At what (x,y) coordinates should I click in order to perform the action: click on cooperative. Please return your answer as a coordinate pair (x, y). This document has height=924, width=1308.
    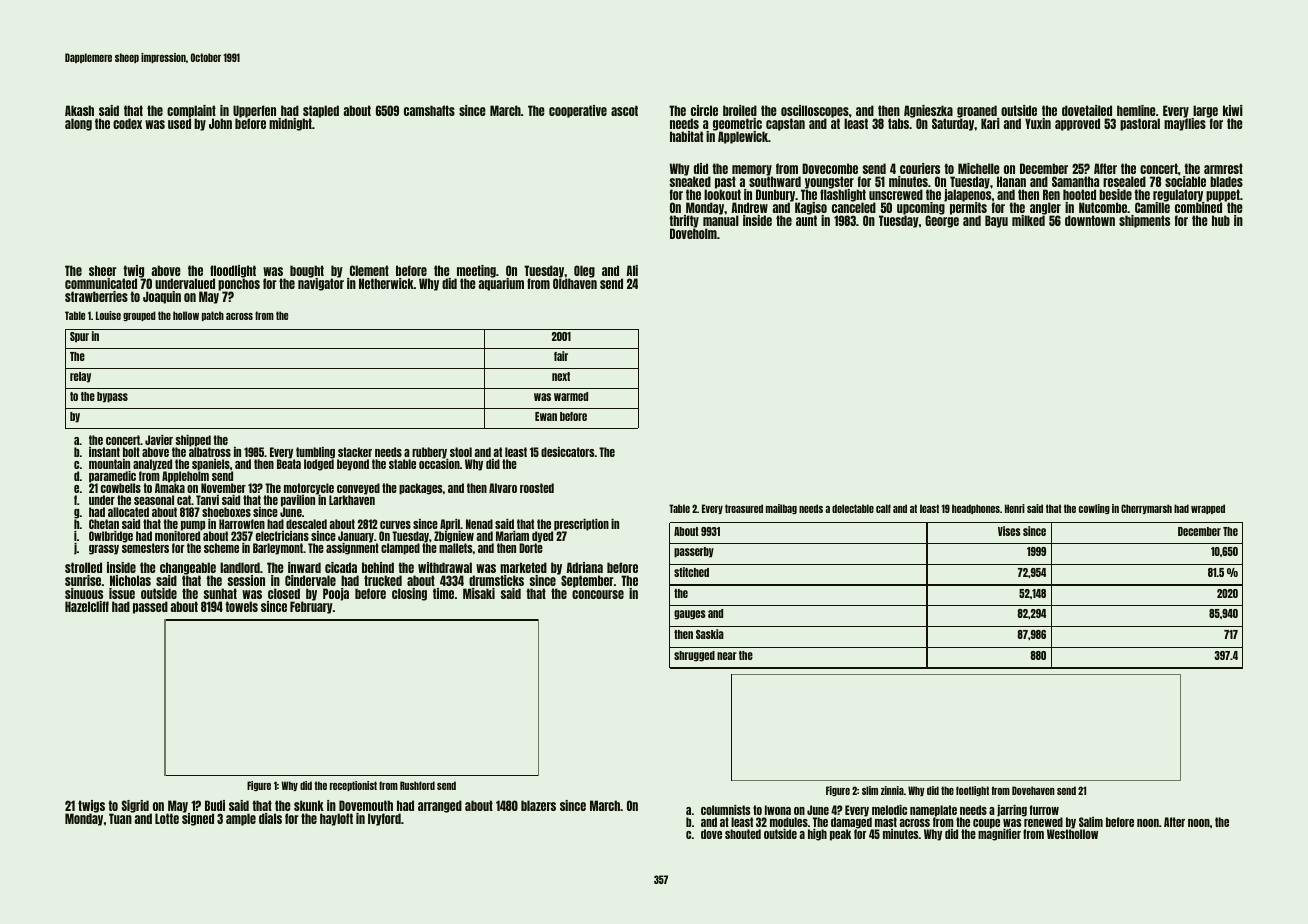
    Looking at the image, I should click on (578, 111).
